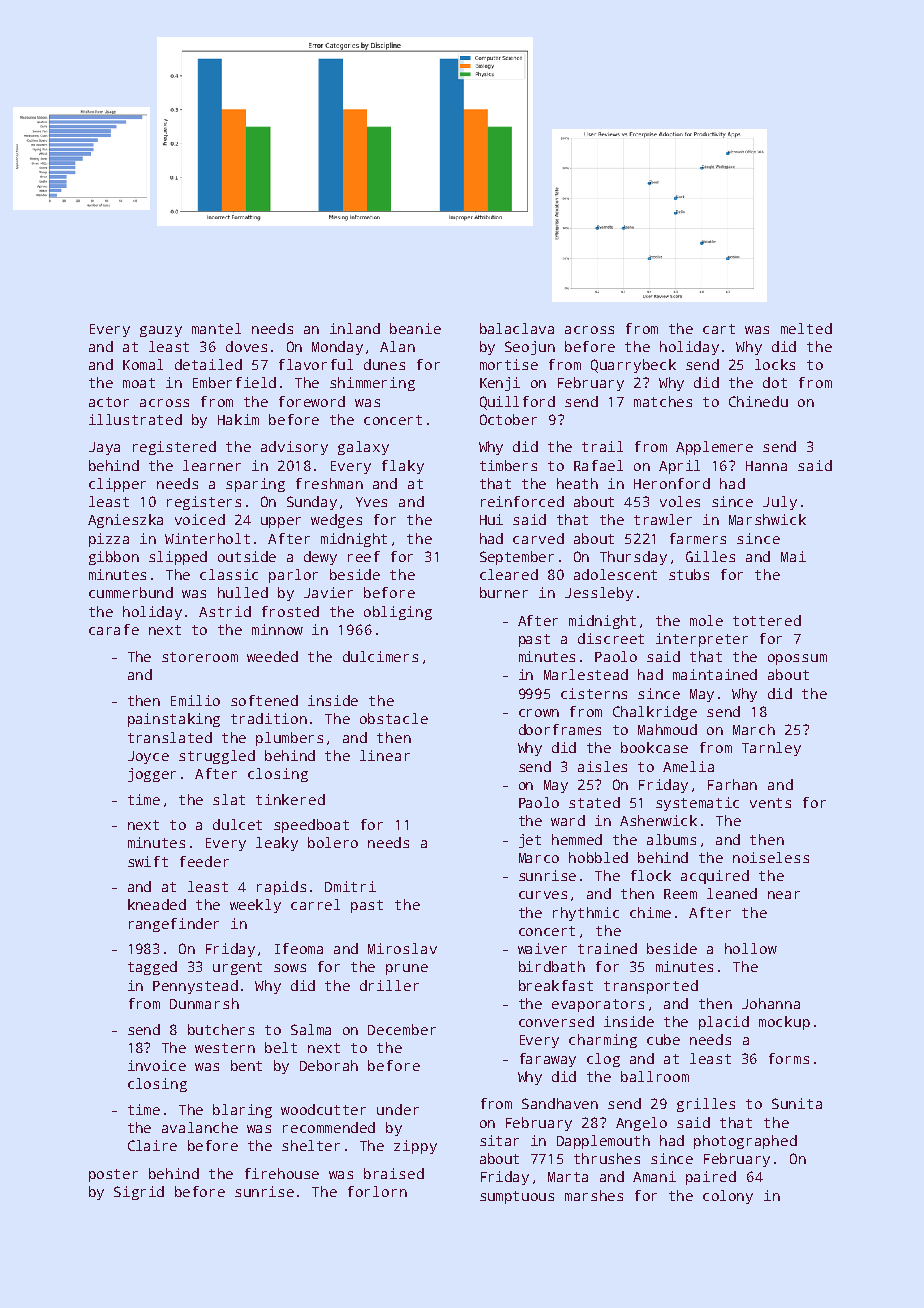  What do you see at coordinates (225, 1048) in the screenshot?
I see `western` at bounding box center [225, 1048].
